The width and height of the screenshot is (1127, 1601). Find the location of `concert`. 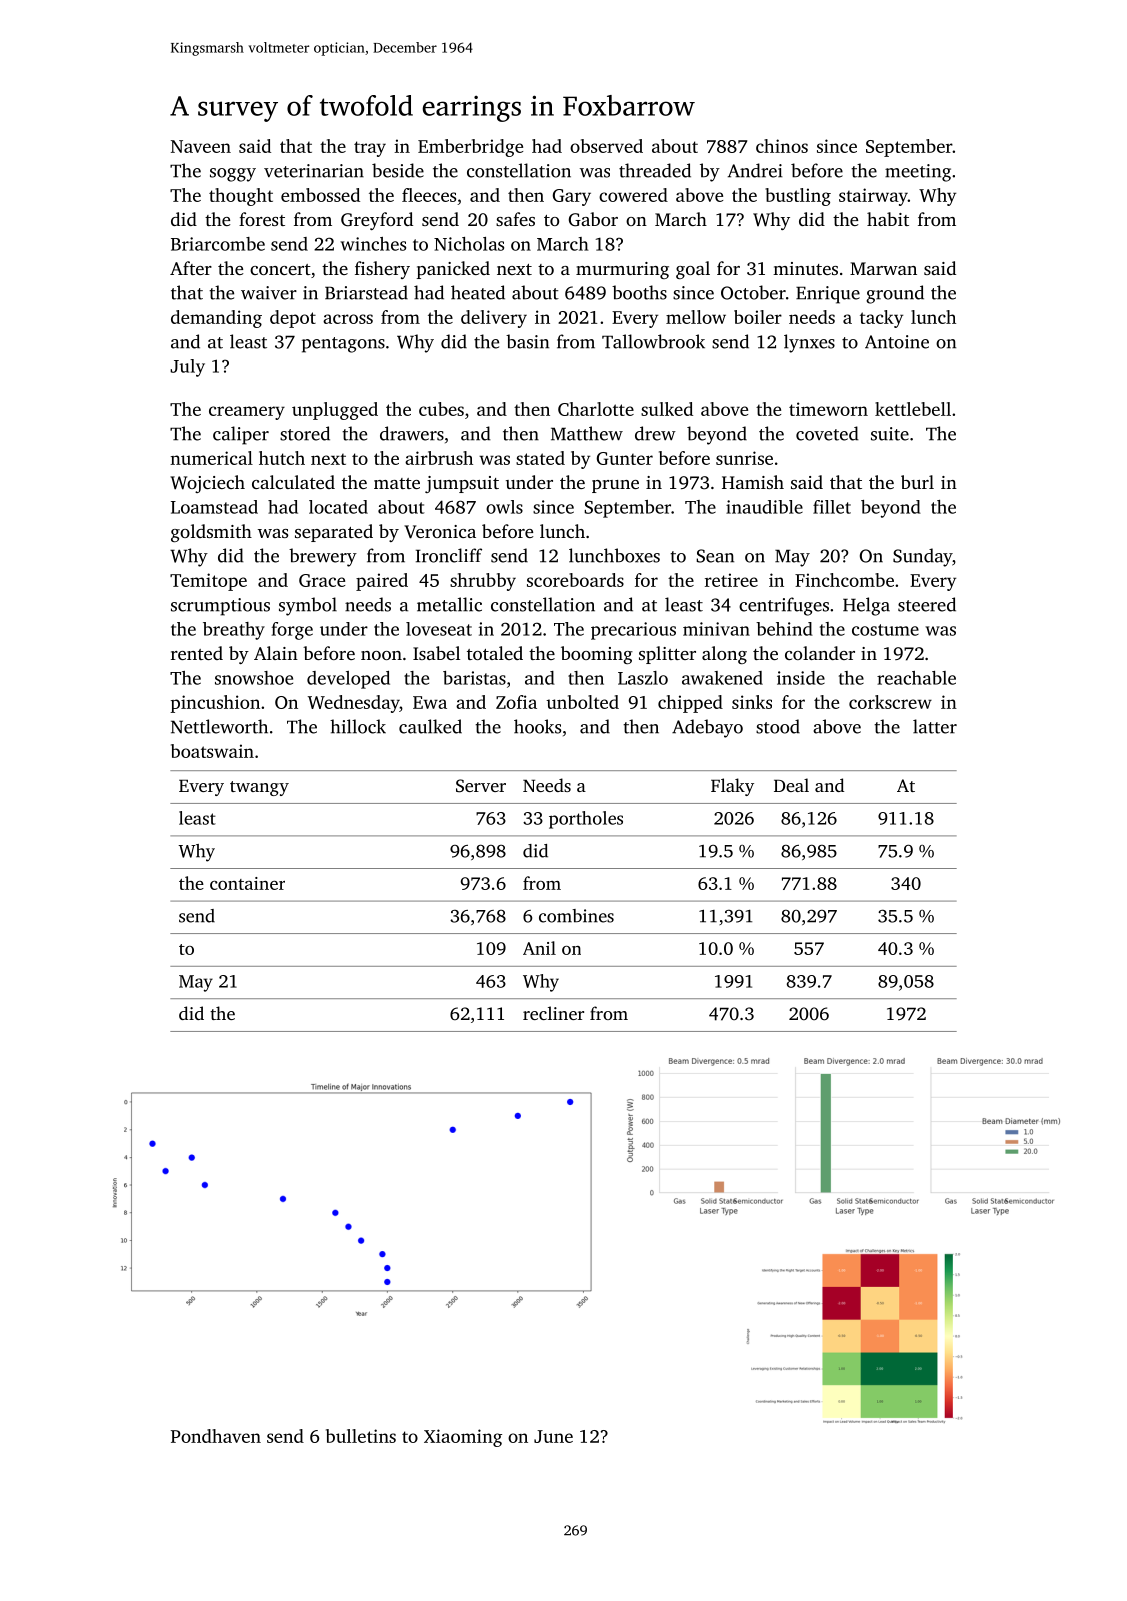

concert is located at coordinates (280, 269).
